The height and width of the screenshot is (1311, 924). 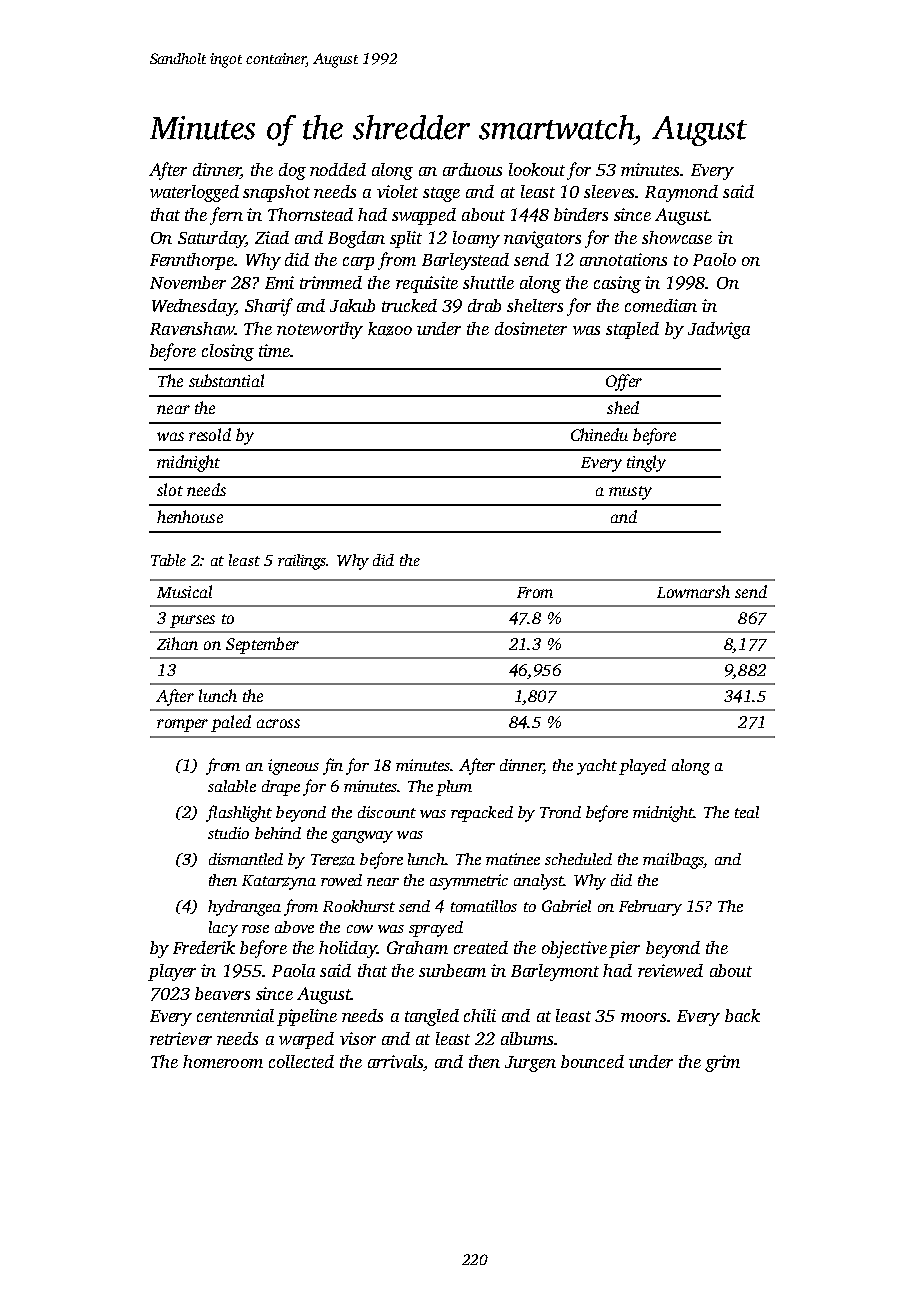 I want to click on September, so click(x=262, y=645).
